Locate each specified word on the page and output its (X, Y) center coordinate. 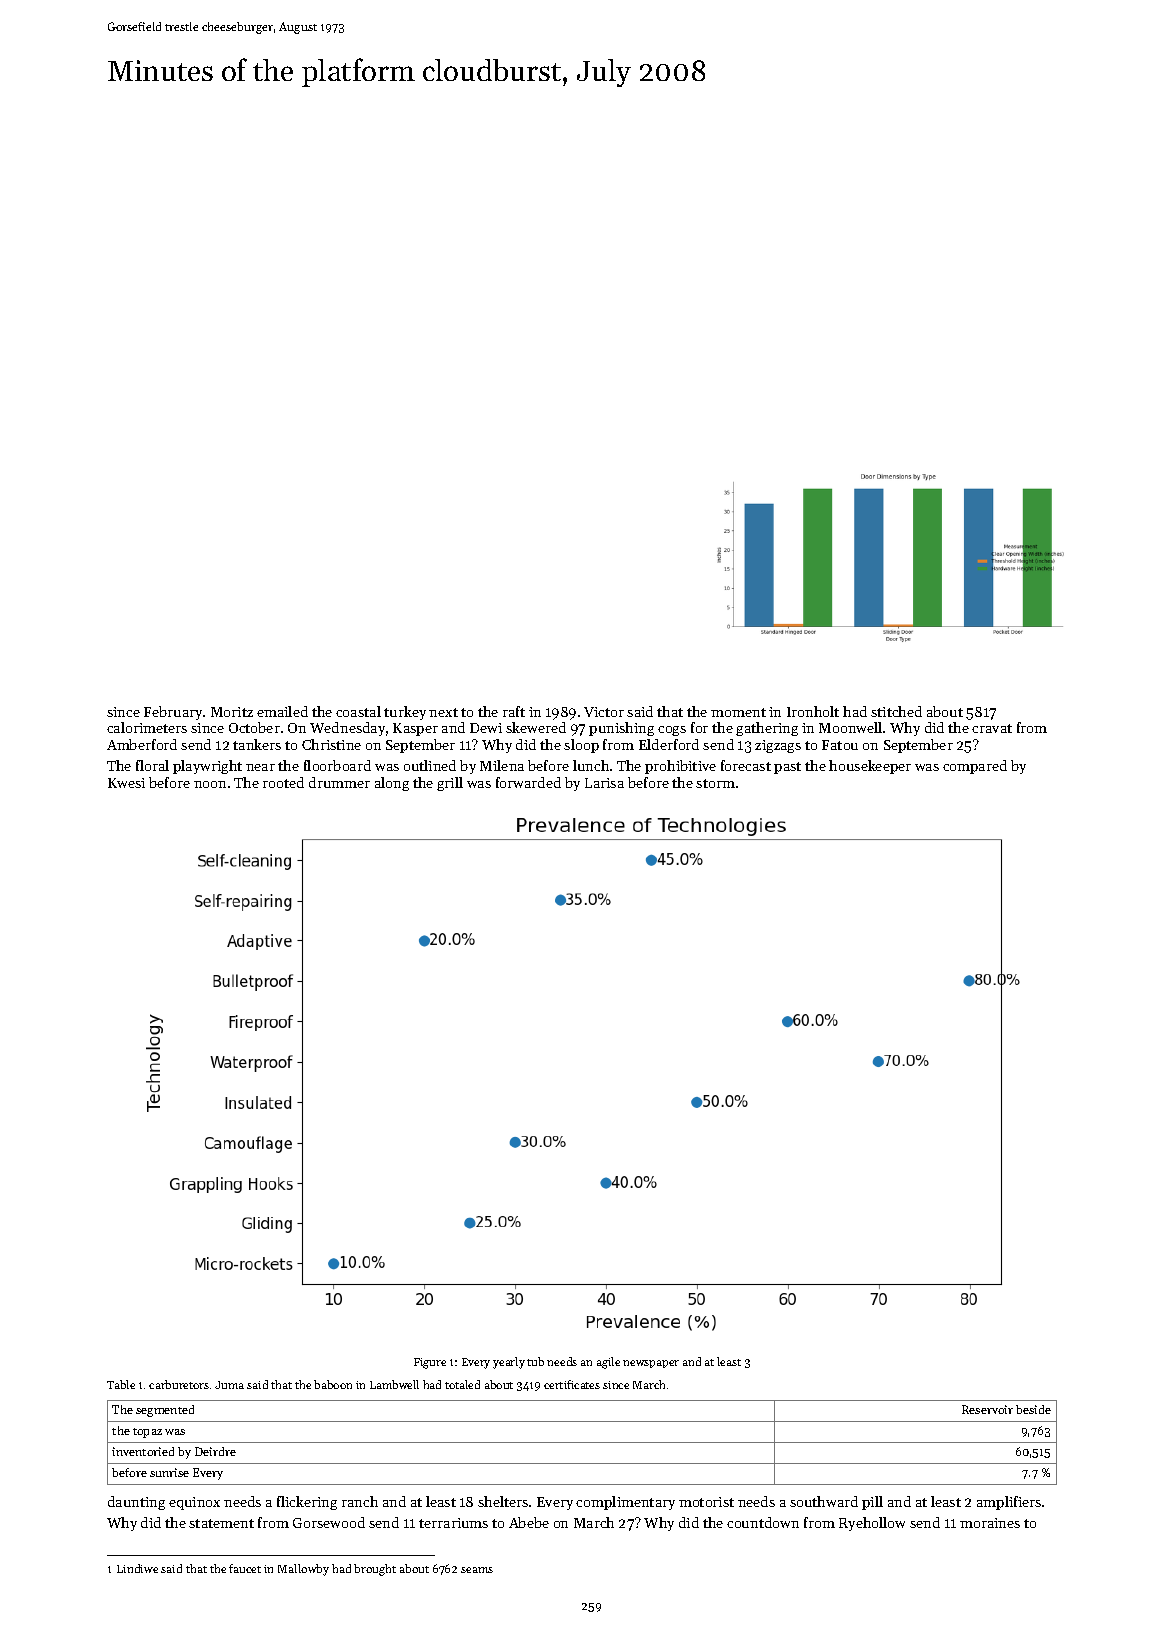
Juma (229, 1385)
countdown (763, 1522)
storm (715, 783)
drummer (339, 782)
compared (975, 767)
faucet (245, 1568)
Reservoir (987, 1409)
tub (535, 1361)
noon (210, 784)
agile (608, 1363)
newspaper (651, 1364)
